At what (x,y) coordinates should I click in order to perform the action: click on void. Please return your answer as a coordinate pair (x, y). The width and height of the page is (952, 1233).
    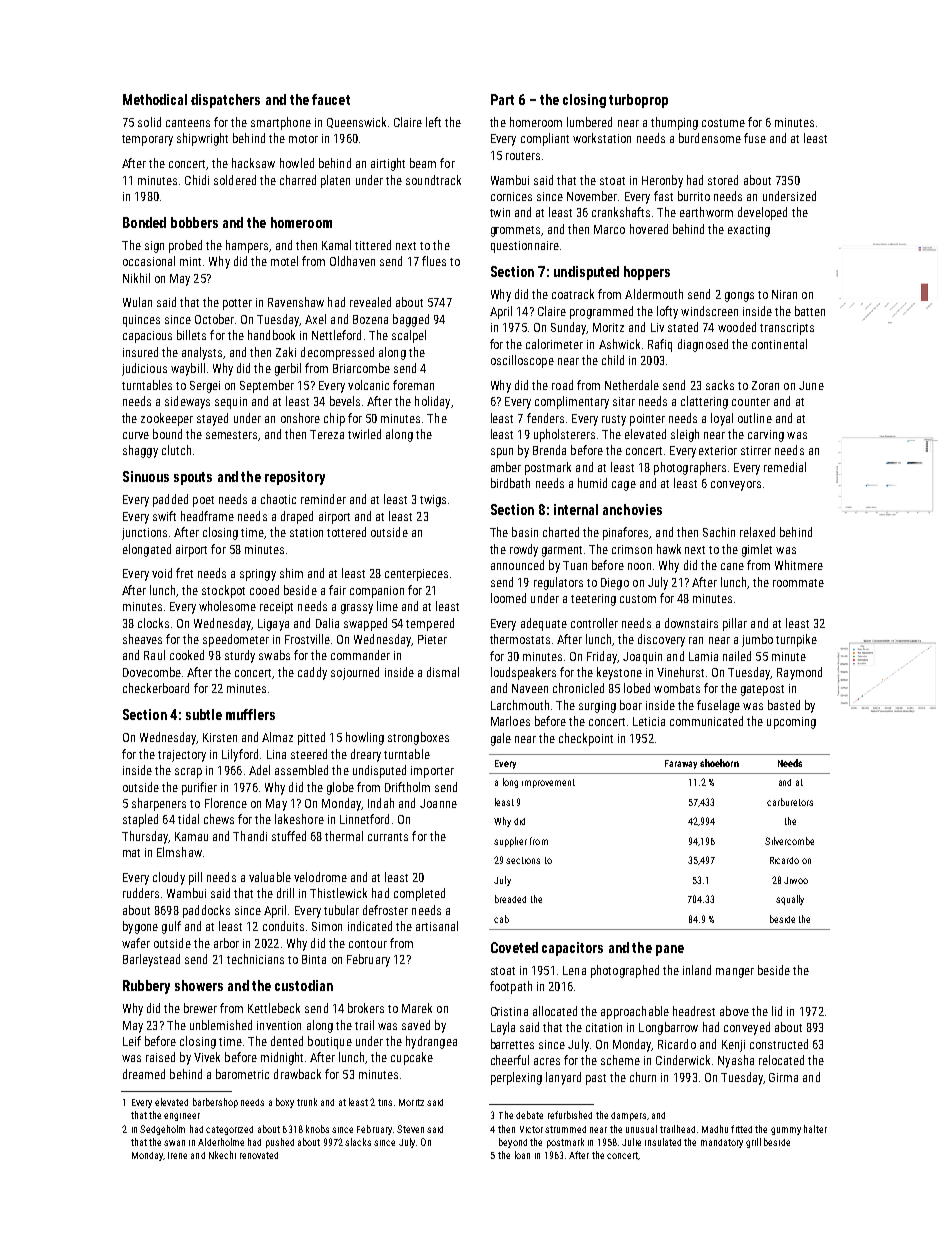
    Looking at the image, I should click on (162, 573).
